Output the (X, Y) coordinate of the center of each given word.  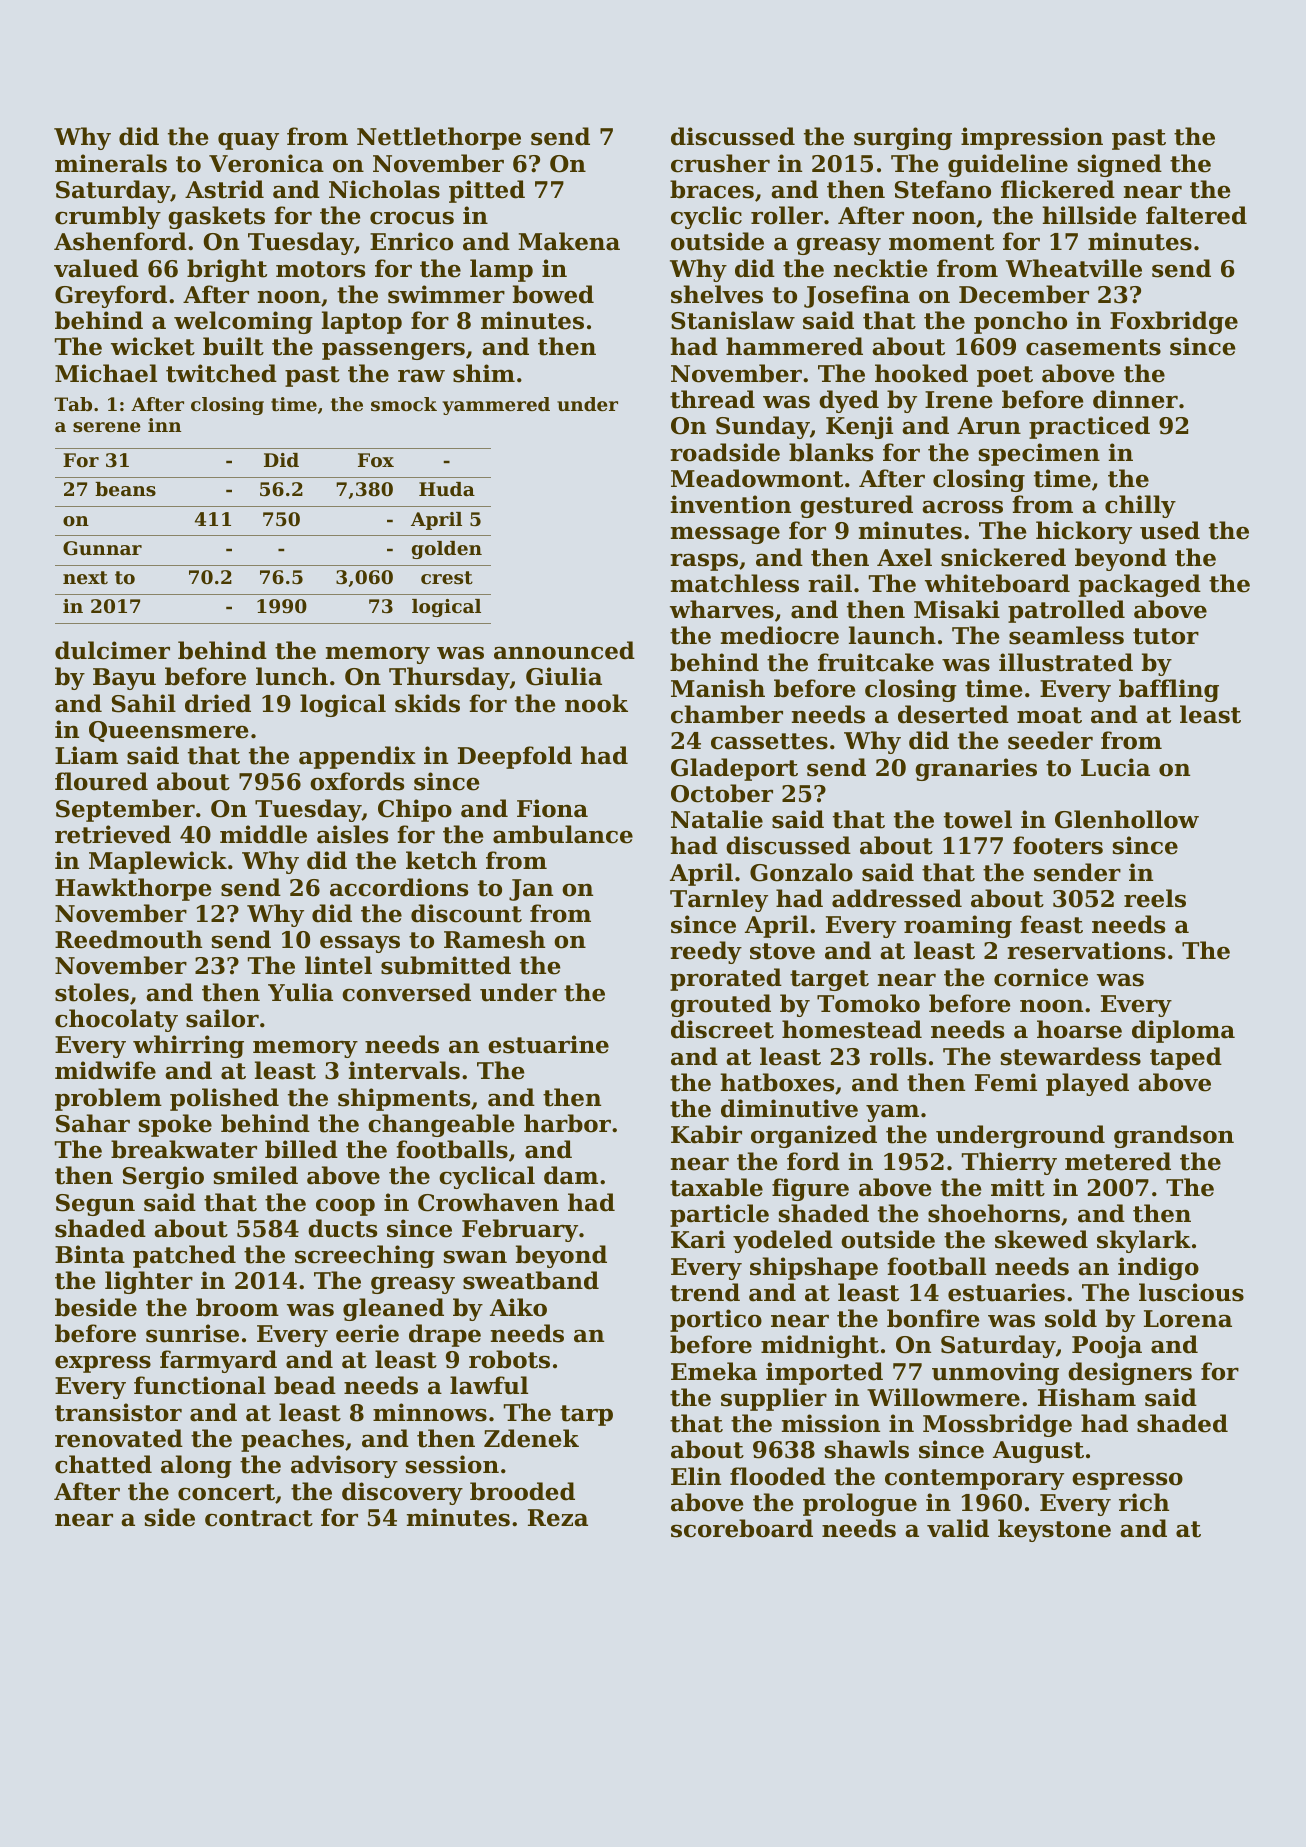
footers (1058, 845)
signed (1120, 165)
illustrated (1066, 662)
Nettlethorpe (439, 138)
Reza (558, 1518)
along (196, 1466)
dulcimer (112, 650)
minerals (111, 163)
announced (564, 650)
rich (1144, 1502)
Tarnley (719, 900)
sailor (222, 1018)
